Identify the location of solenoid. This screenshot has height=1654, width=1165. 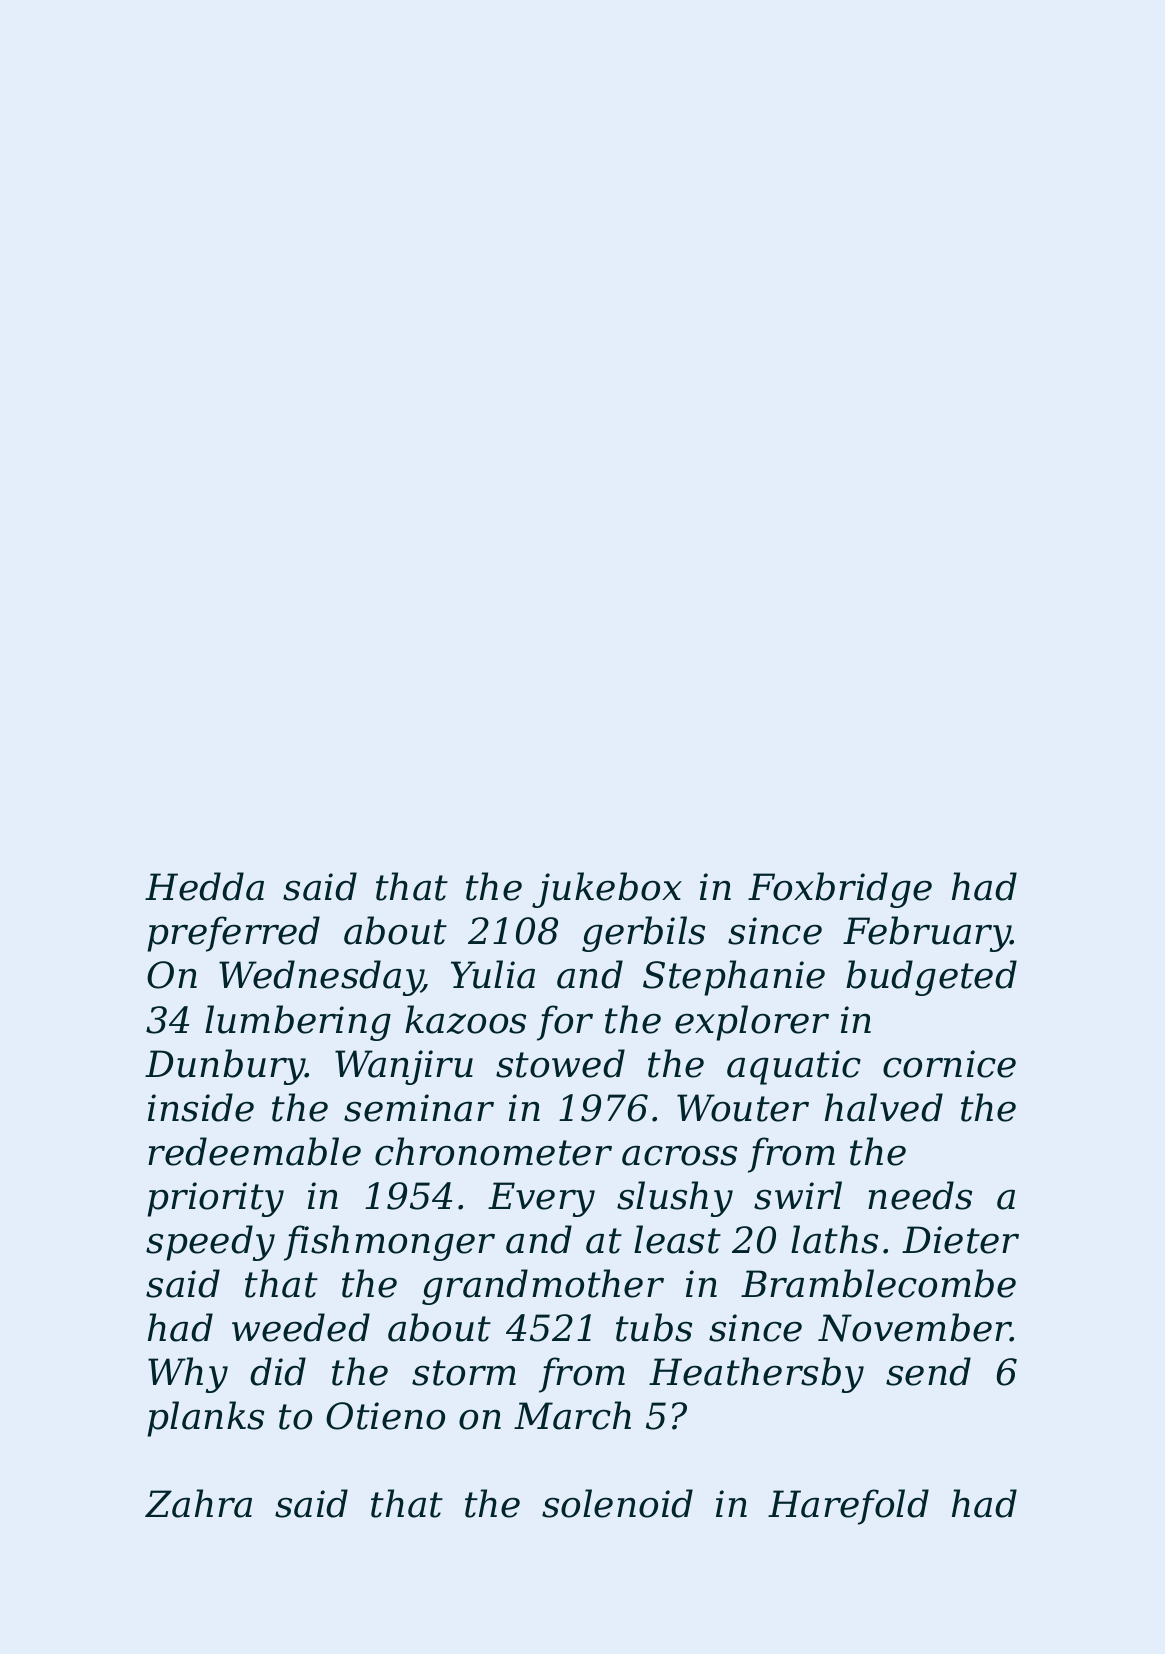
(617, 1503).
